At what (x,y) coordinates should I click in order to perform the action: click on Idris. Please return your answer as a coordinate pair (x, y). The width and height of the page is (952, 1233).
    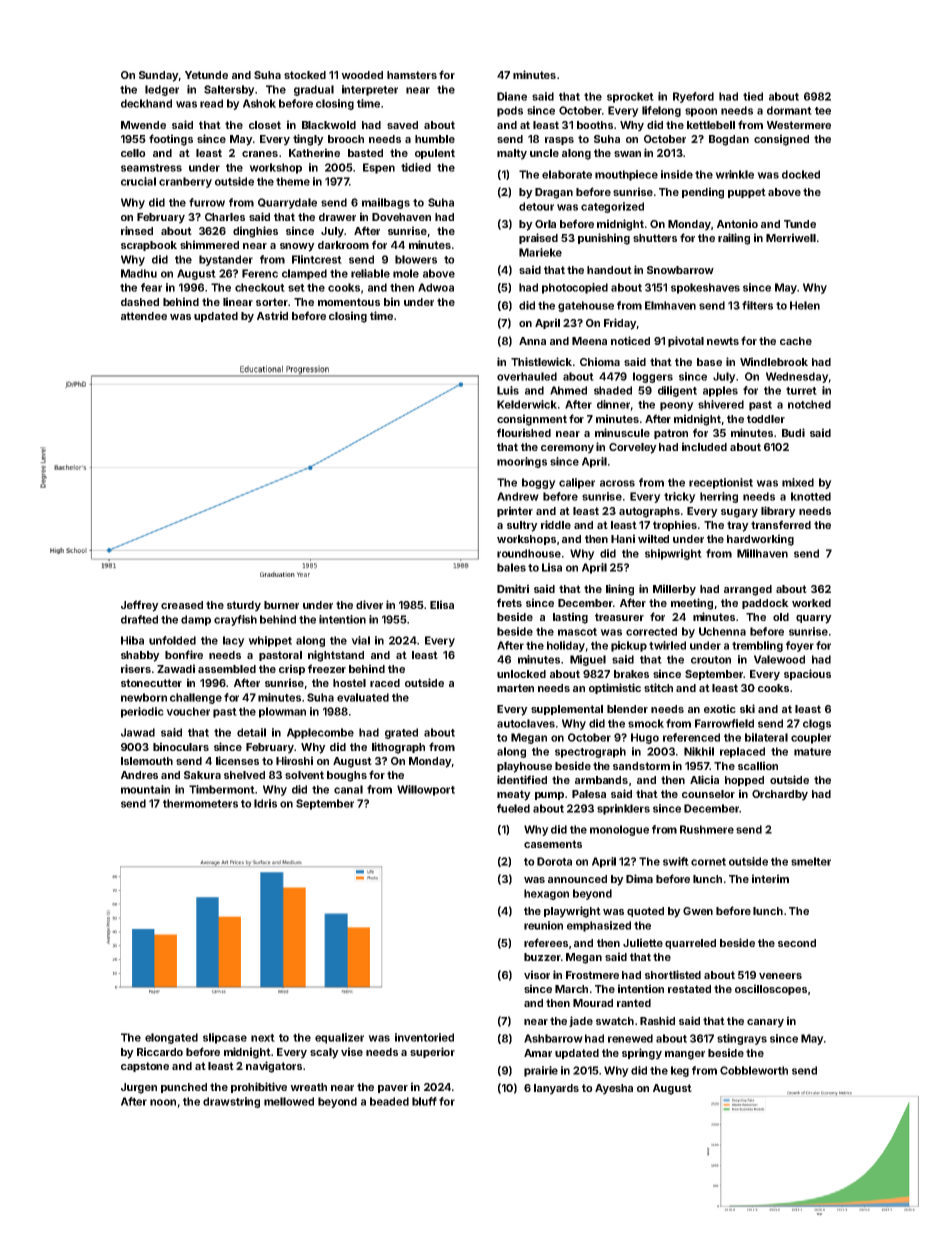
    Looking at the image, I should click on (265, 803).
